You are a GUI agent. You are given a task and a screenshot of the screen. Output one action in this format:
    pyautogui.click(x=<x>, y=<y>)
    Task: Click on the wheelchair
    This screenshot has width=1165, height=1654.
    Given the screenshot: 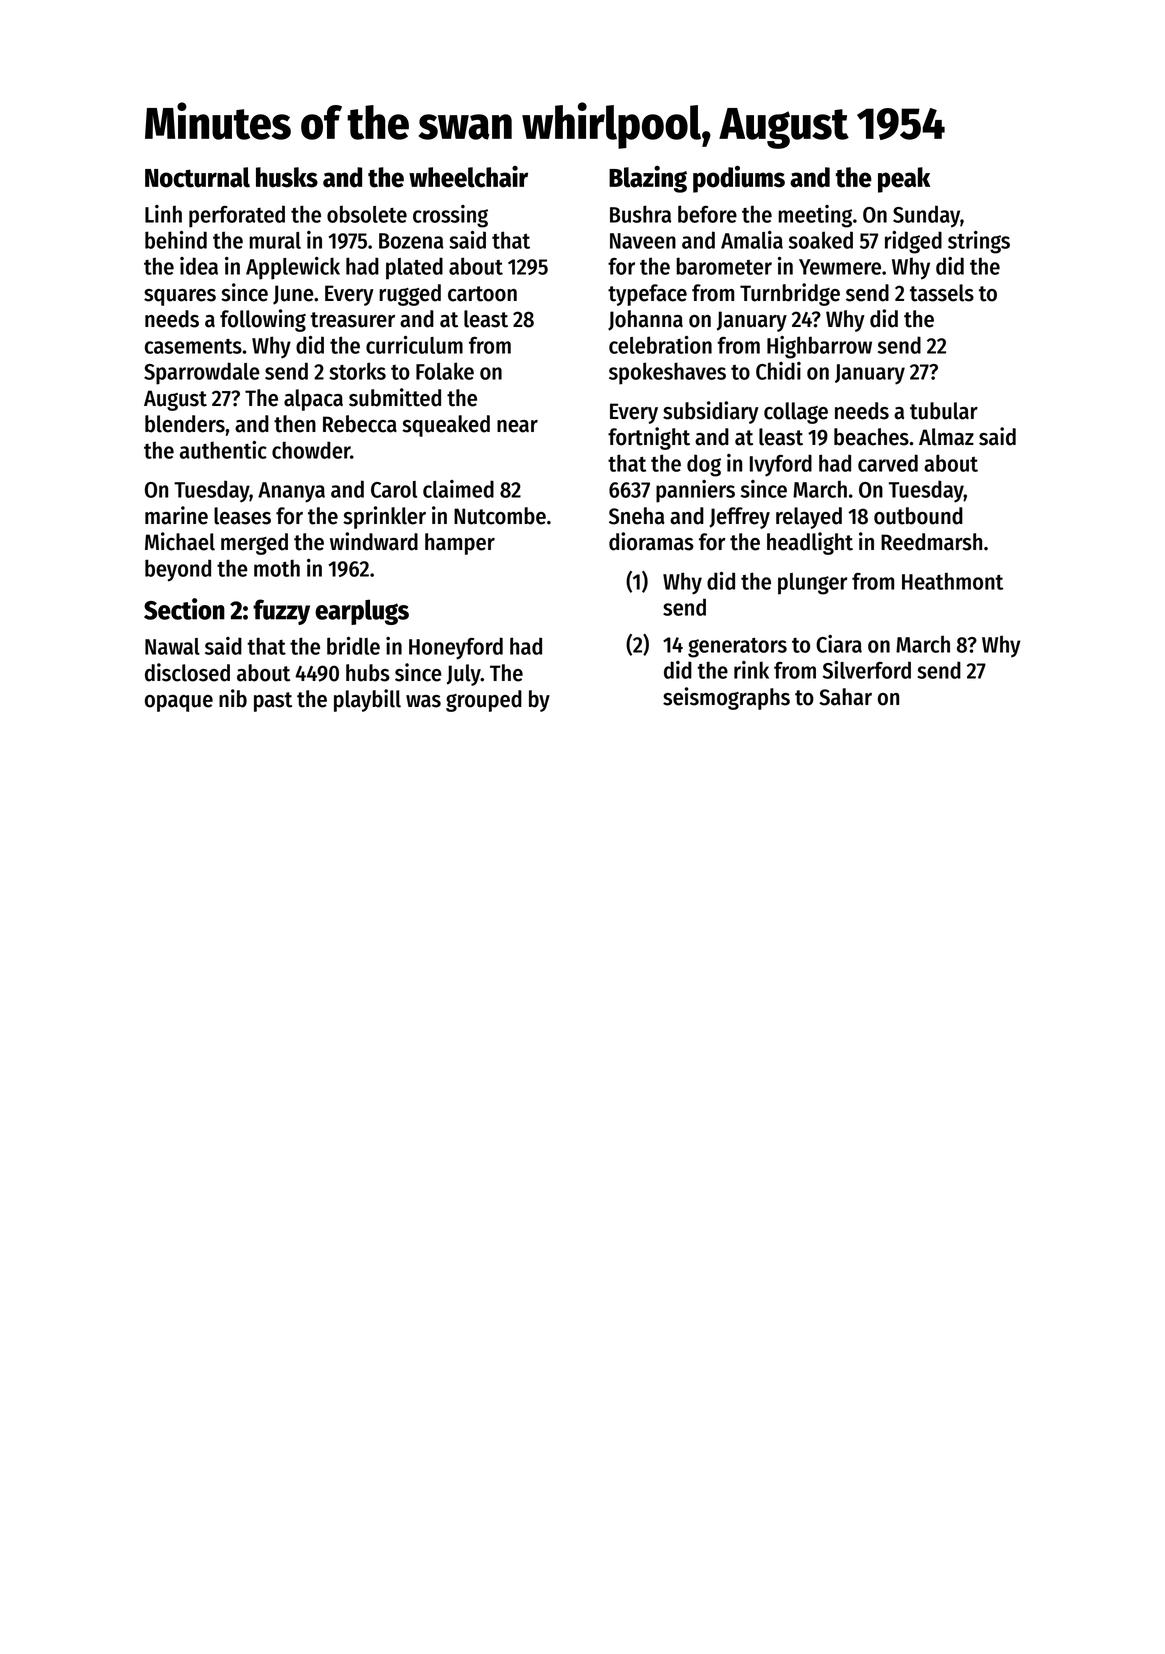 What is the action you would take?
    pyautogui.click(x=468, y=177)
